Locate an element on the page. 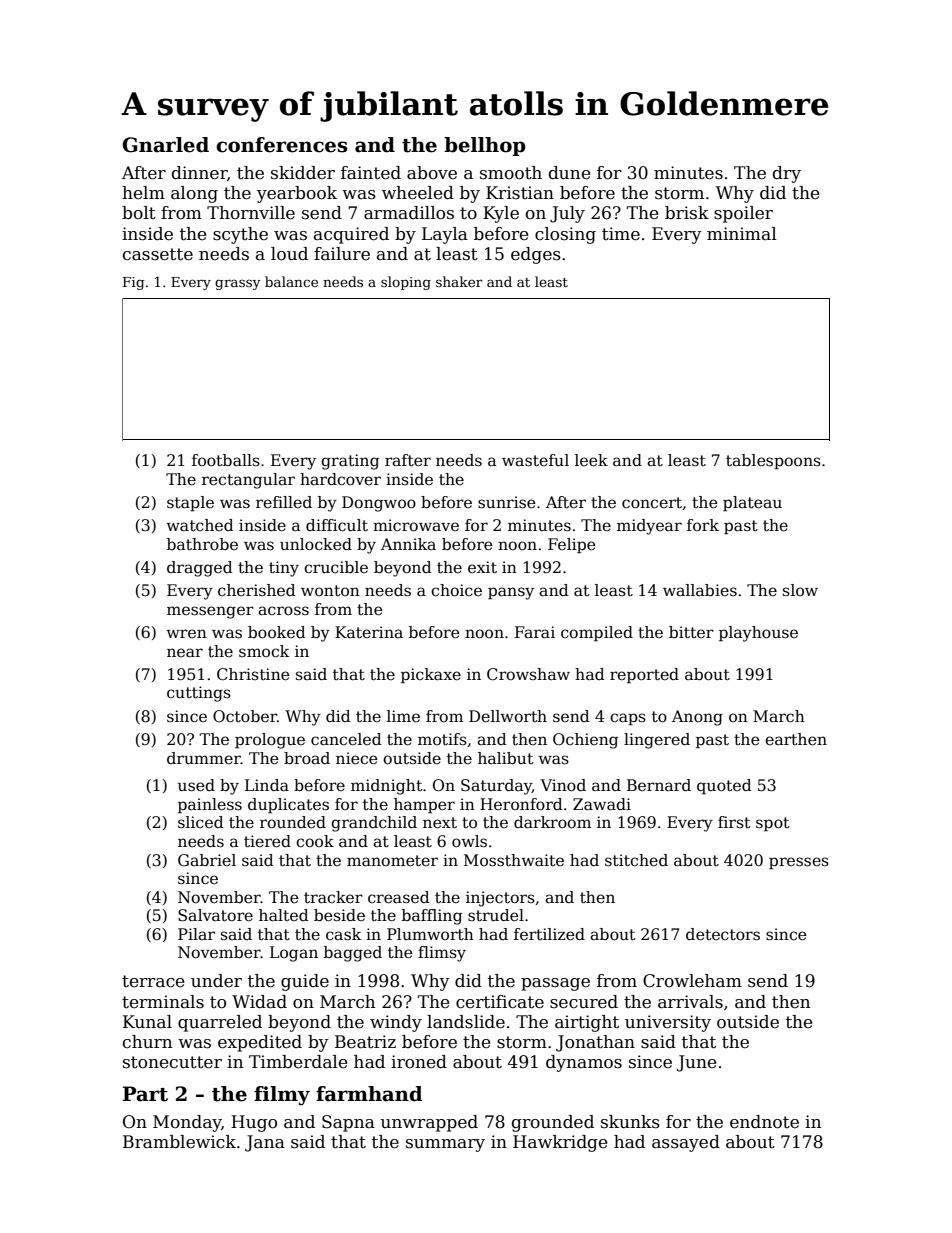 This image has width=952, height=1233. grassy is located at coordinates (237, 284).
